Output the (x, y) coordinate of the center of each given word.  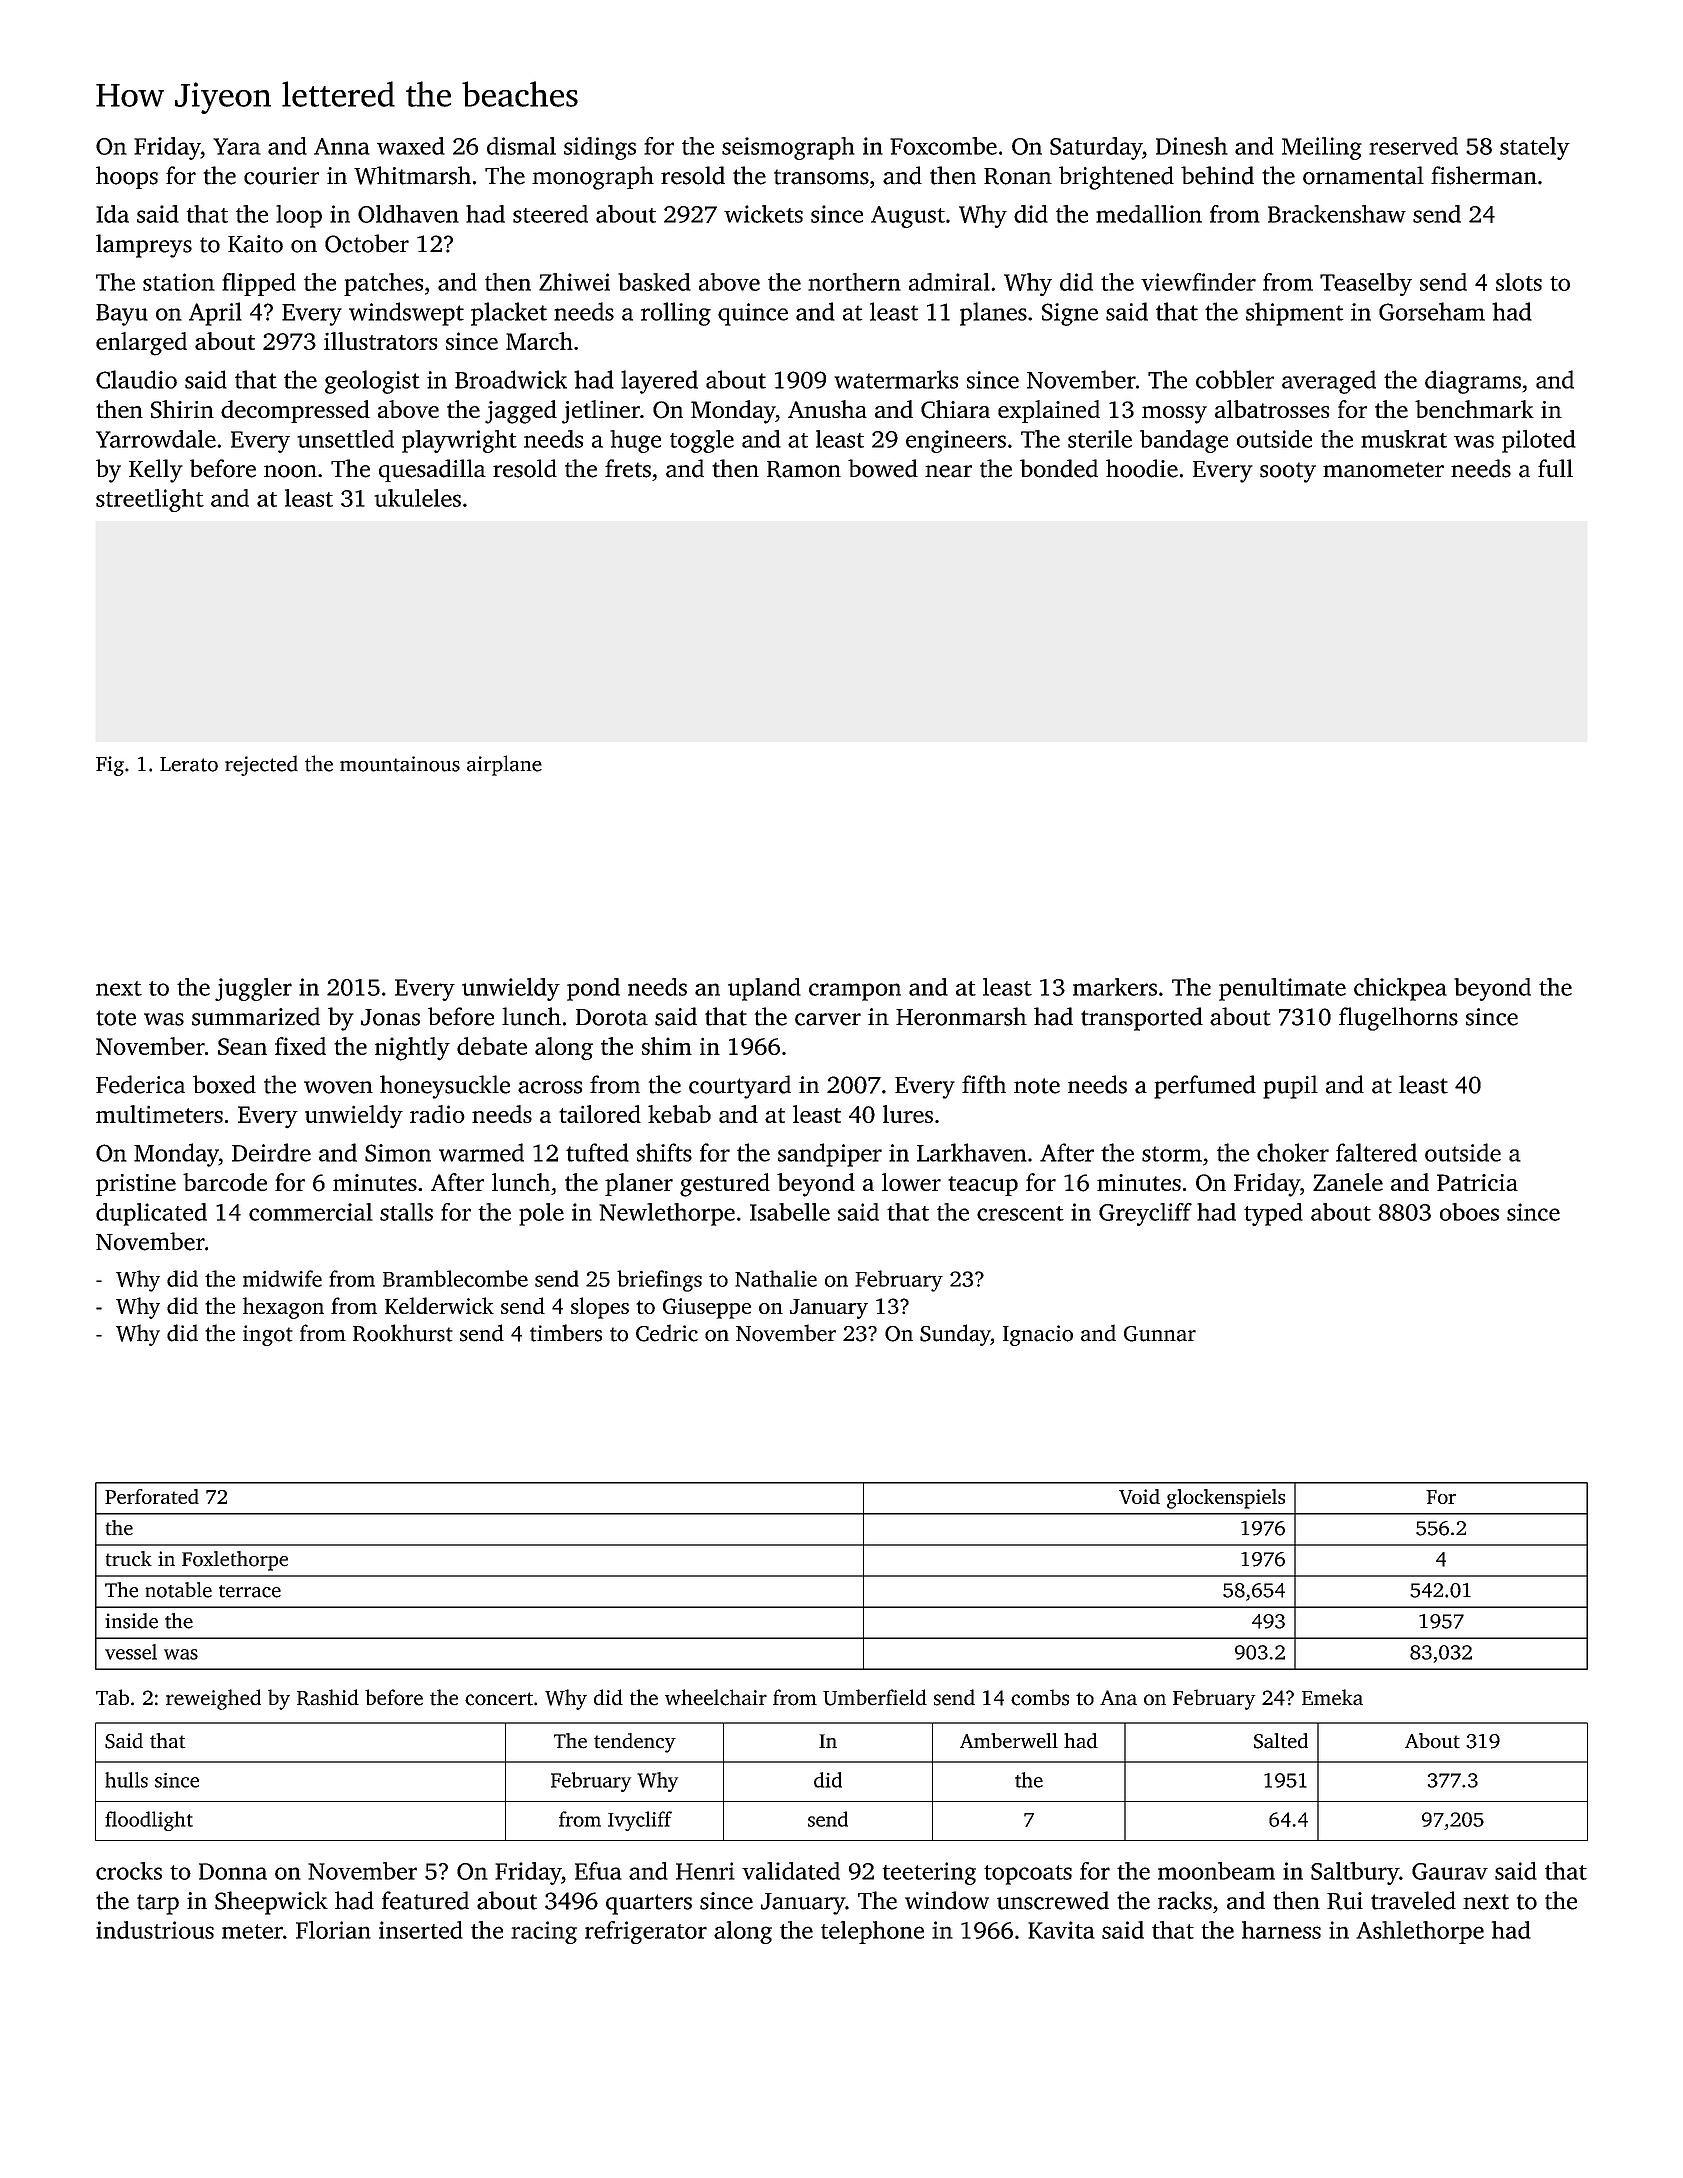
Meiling (1322, 148)
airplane (504, 765)
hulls (126, 1780)
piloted (1539, 441)
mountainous (400, 764)
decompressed (295, 411)
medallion (1149, 214)
